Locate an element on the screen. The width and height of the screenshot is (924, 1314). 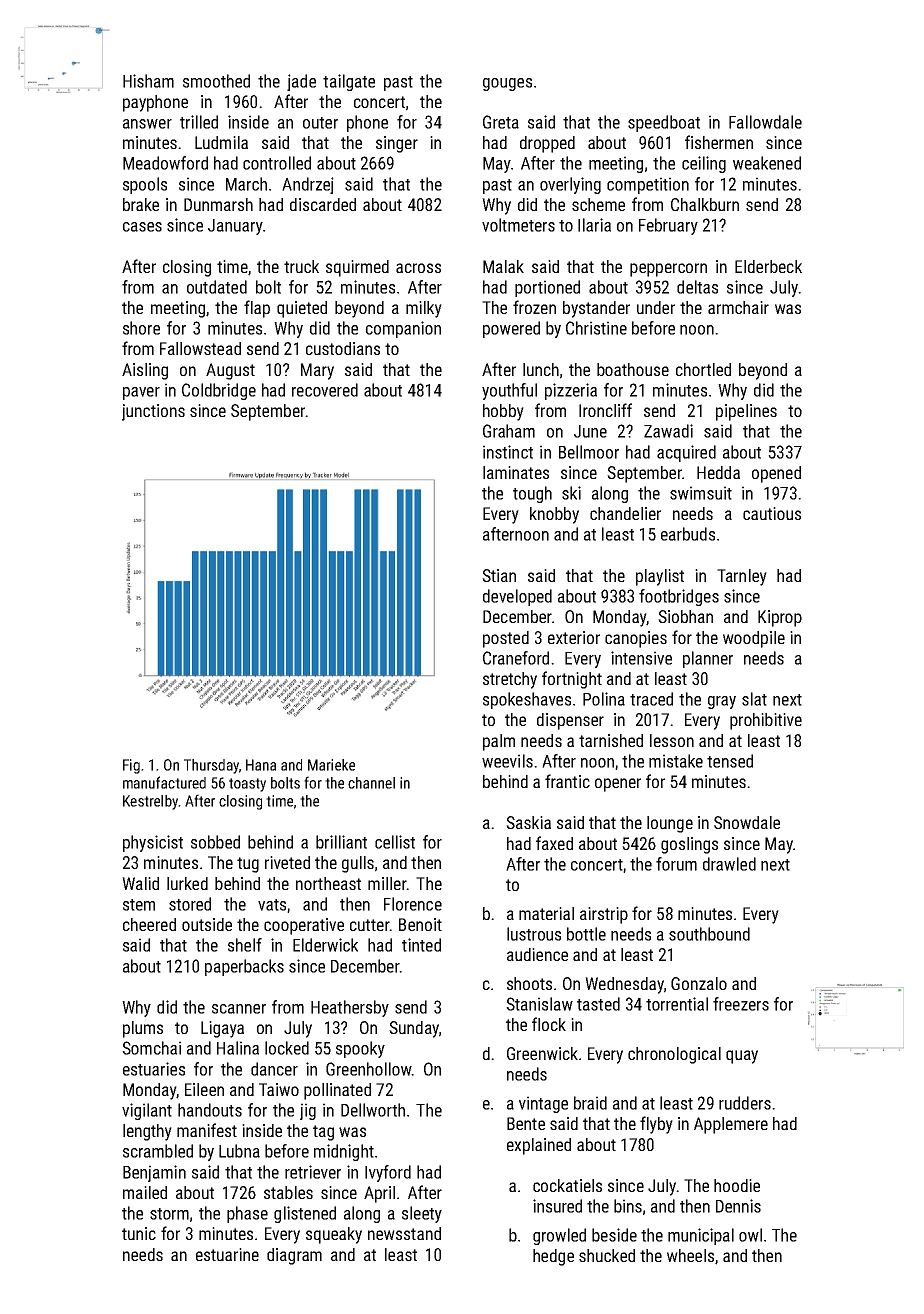
knobby is located at coordinates (554, 515).
